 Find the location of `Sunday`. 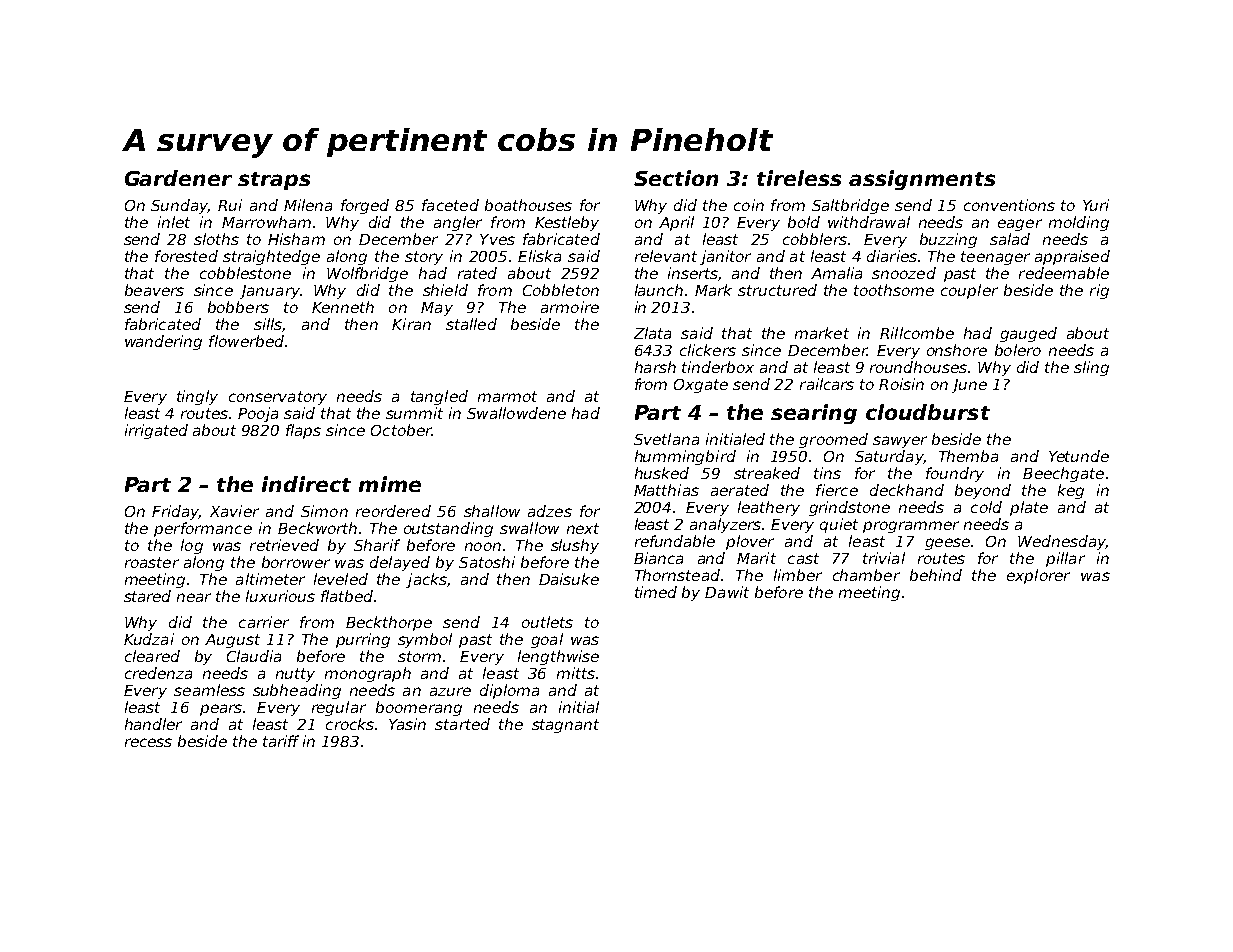

Sunday is located at coordinates (179, 206).
